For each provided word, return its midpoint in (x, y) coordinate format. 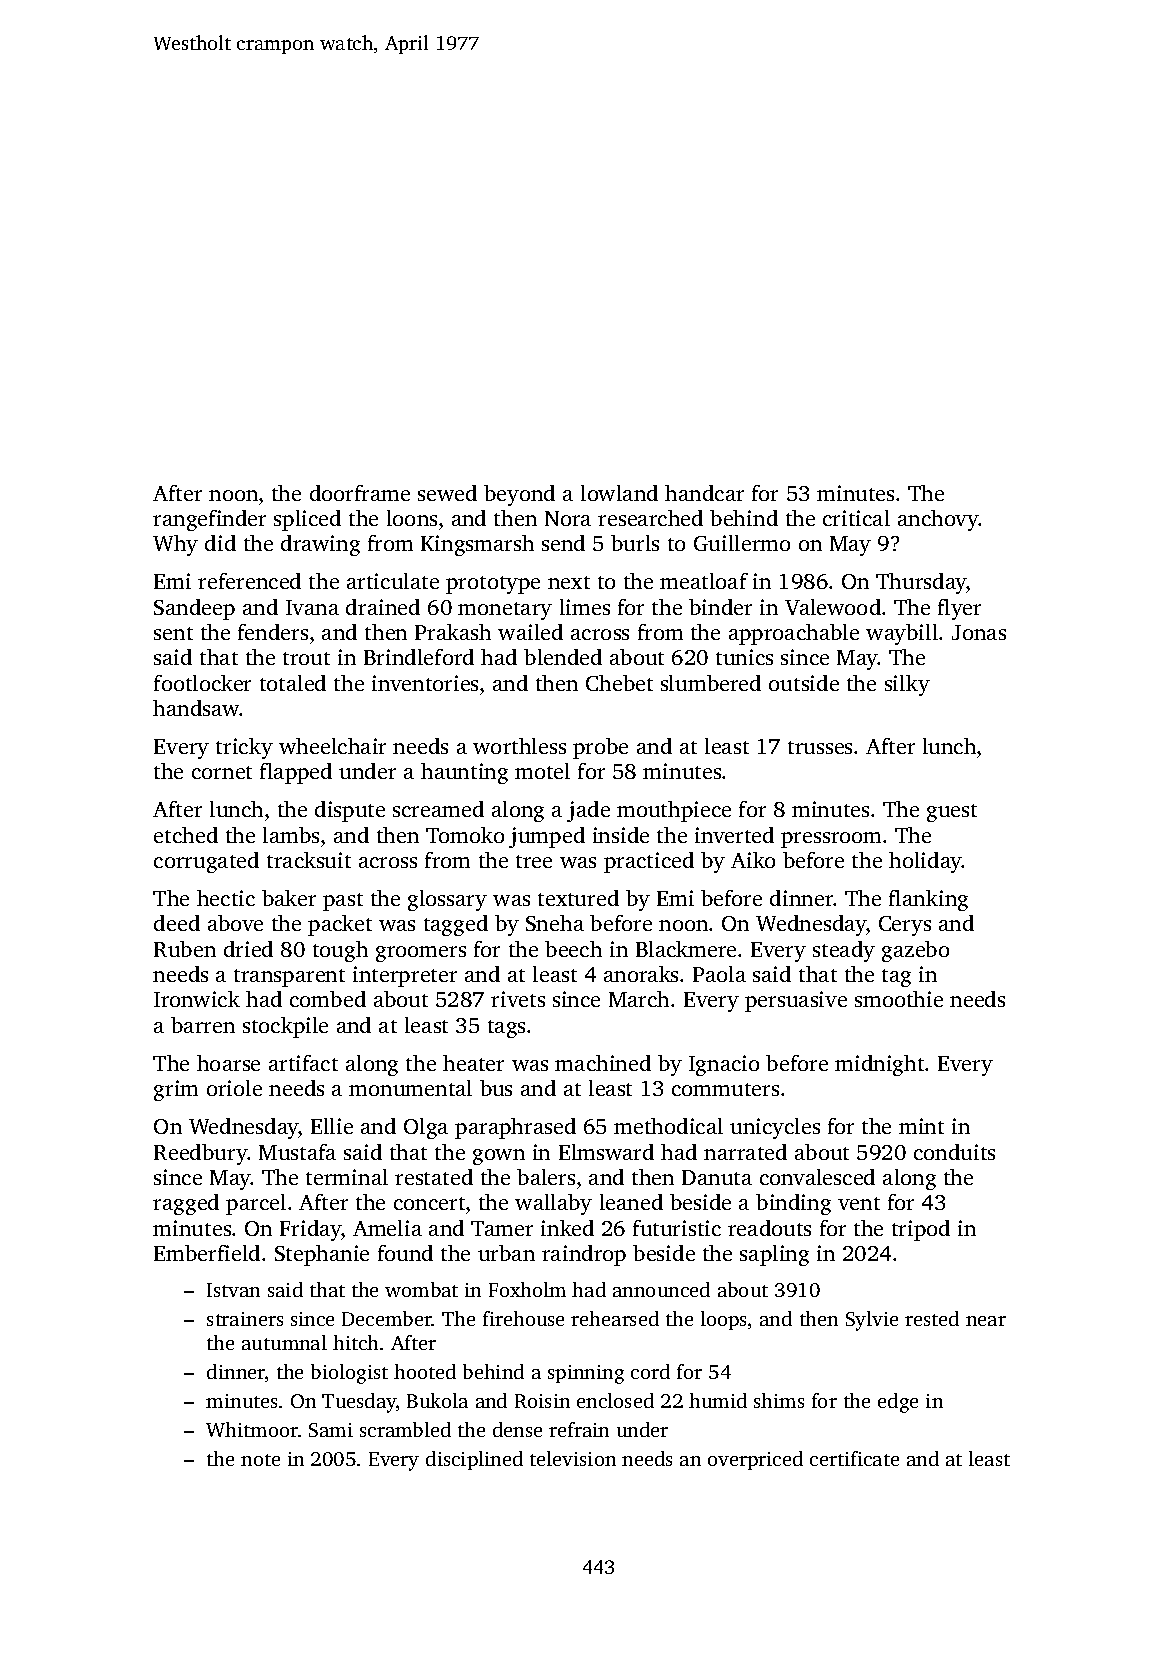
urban (506, 1253)
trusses (820, 747)
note (260, 1460)
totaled (293, 683)
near (986, 1321)
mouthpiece (674, 811)
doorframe (360, 493)
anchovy (938, 520)
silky (907, 685)
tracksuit (309, 860)
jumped (547, 837)
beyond (519, 495)
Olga (426, 1128)
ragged (186, 1204)
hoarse (228, 1063)
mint (921, 1126)
